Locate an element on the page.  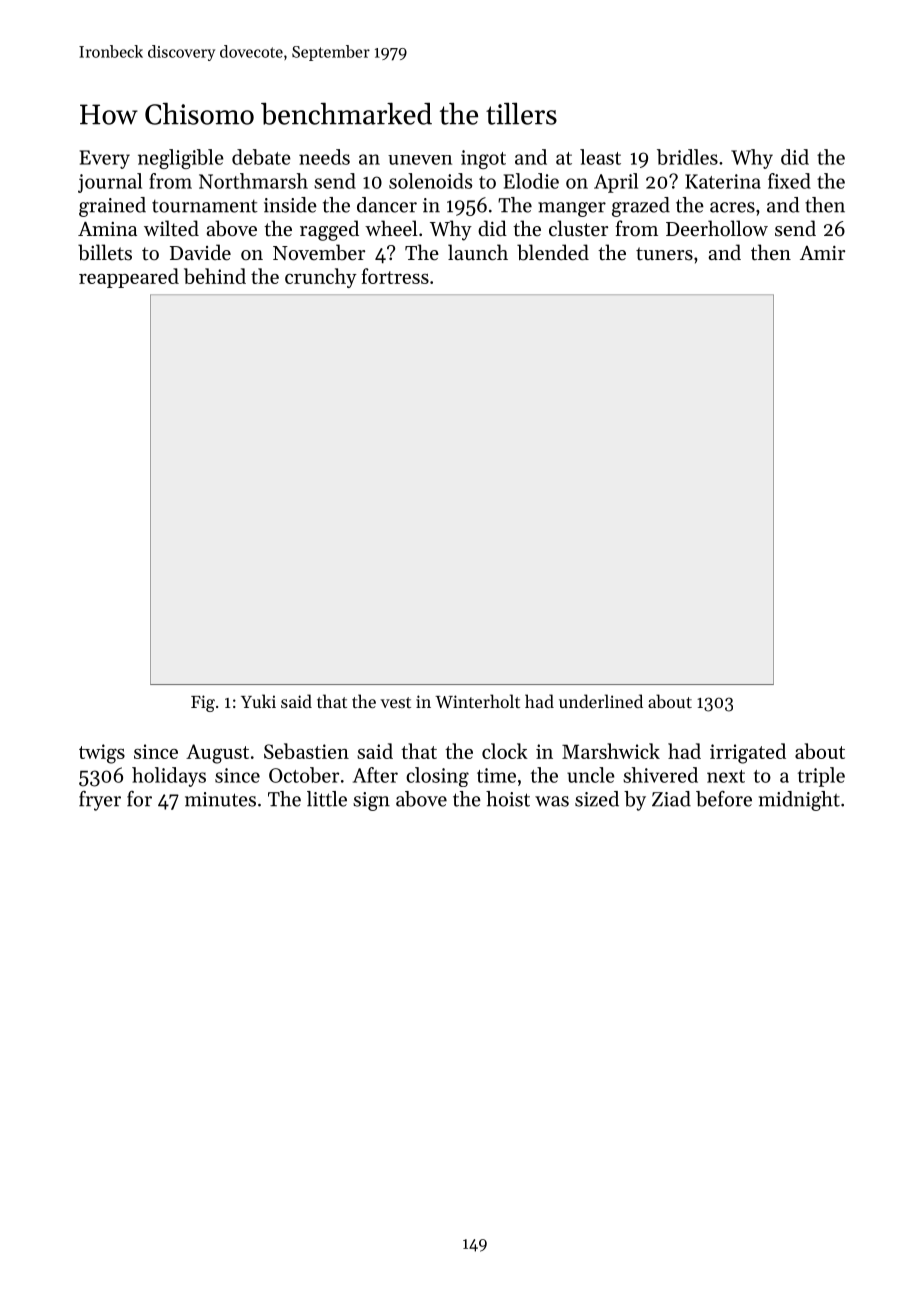
dancer is located at coordinates (387, 205).
